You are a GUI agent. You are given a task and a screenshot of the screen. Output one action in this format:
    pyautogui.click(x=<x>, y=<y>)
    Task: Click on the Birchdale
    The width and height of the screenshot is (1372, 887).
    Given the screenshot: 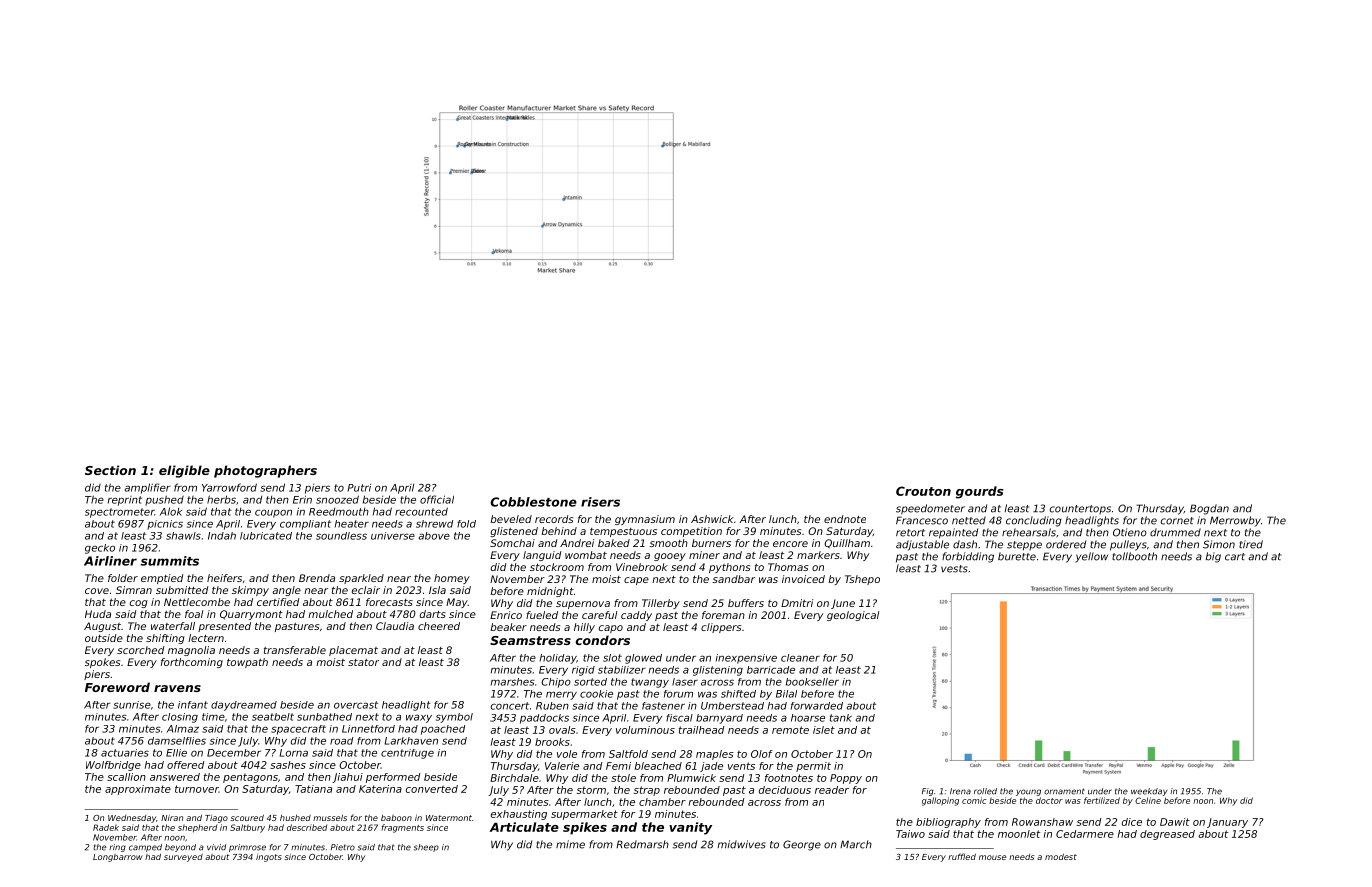 What is the action you would take?
    pyautogui.click(x=514, y=778)
